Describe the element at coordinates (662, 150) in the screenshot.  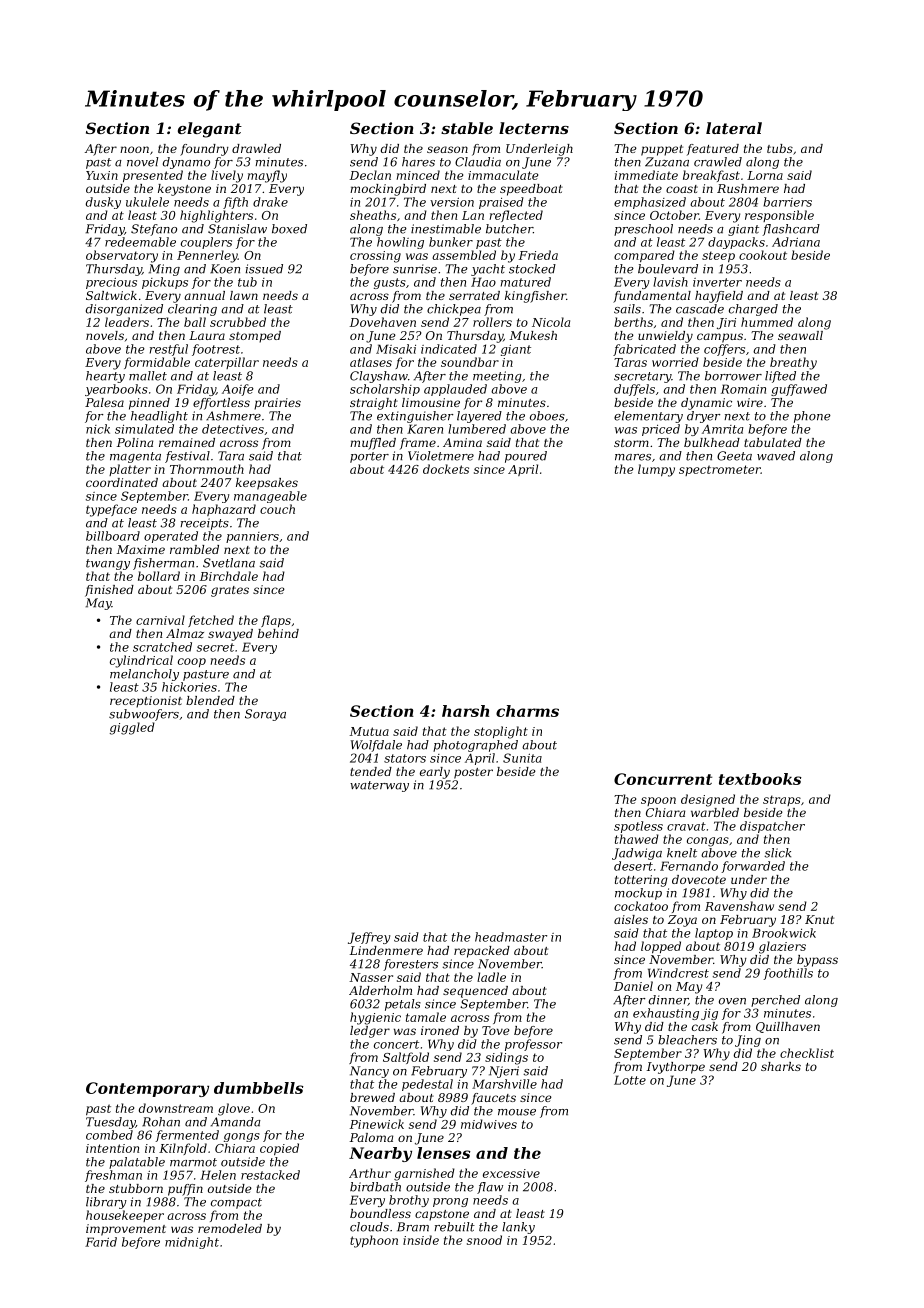
I see `puppet` at that location.
